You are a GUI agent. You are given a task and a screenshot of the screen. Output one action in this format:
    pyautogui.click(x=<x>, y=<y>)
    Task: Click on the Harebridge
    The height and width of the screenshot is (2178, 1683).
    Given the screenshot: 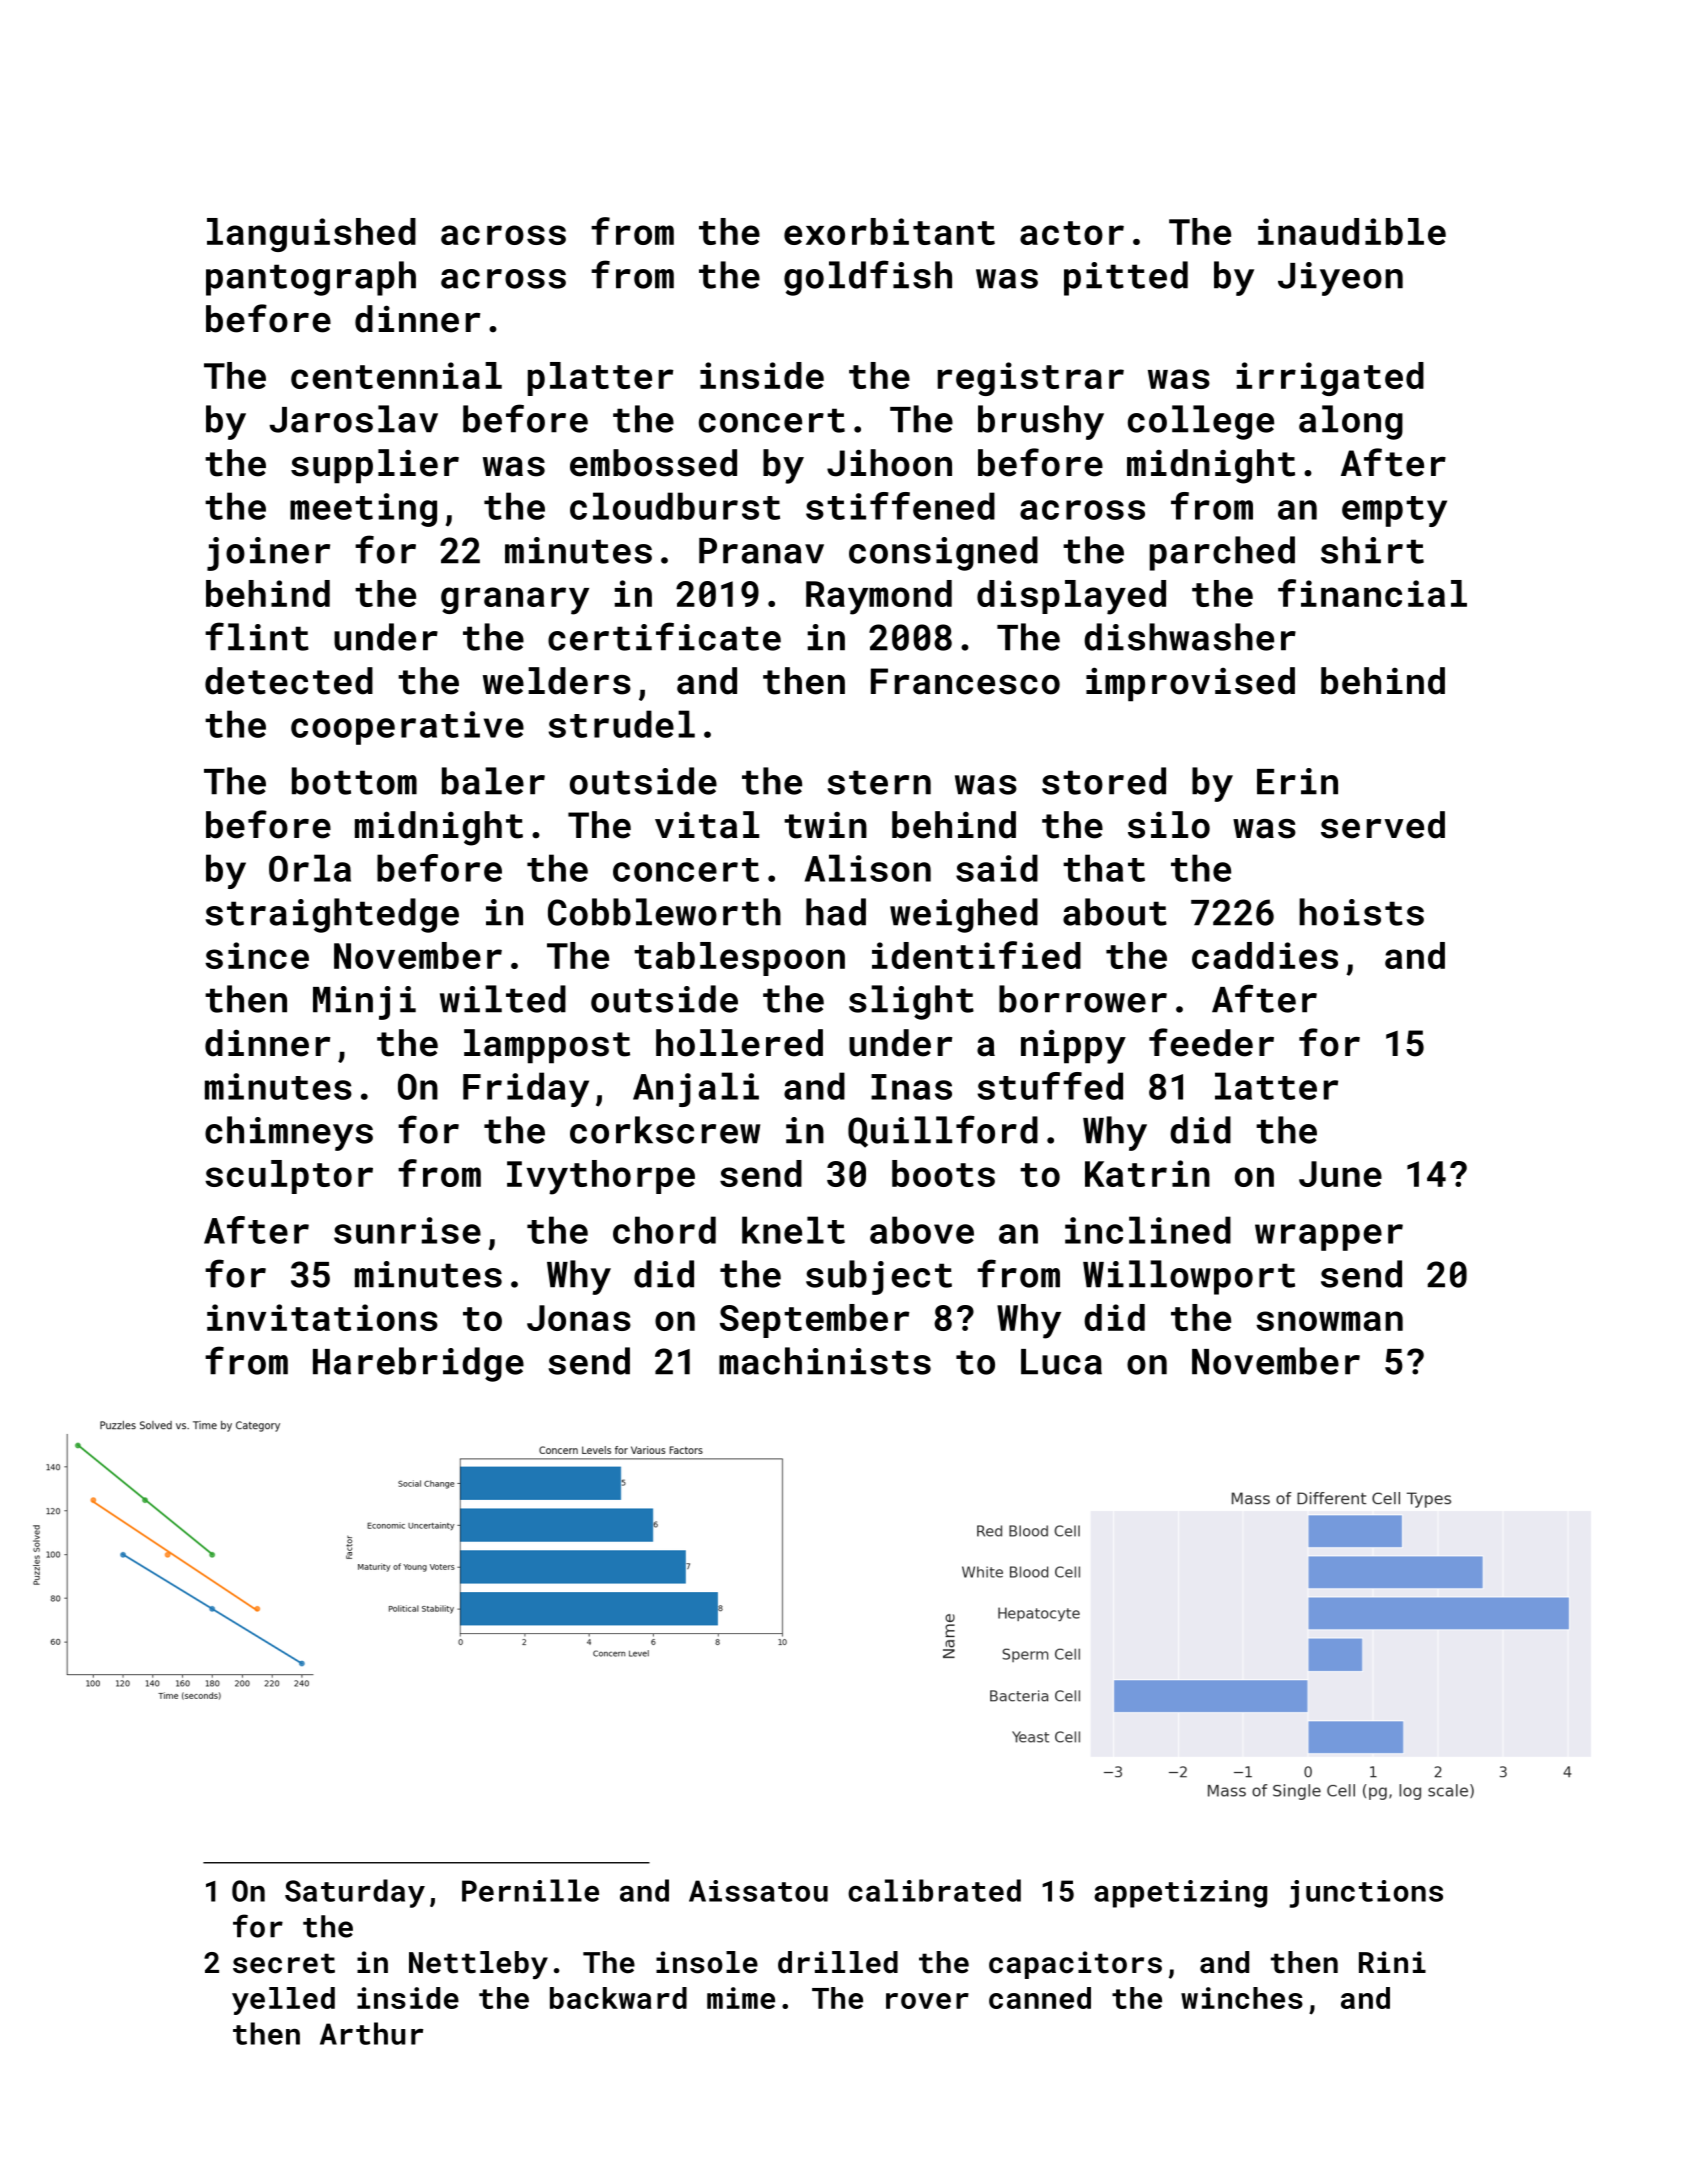 What is the action you would take?
    pyautogui.click(x=418, y=1364)
